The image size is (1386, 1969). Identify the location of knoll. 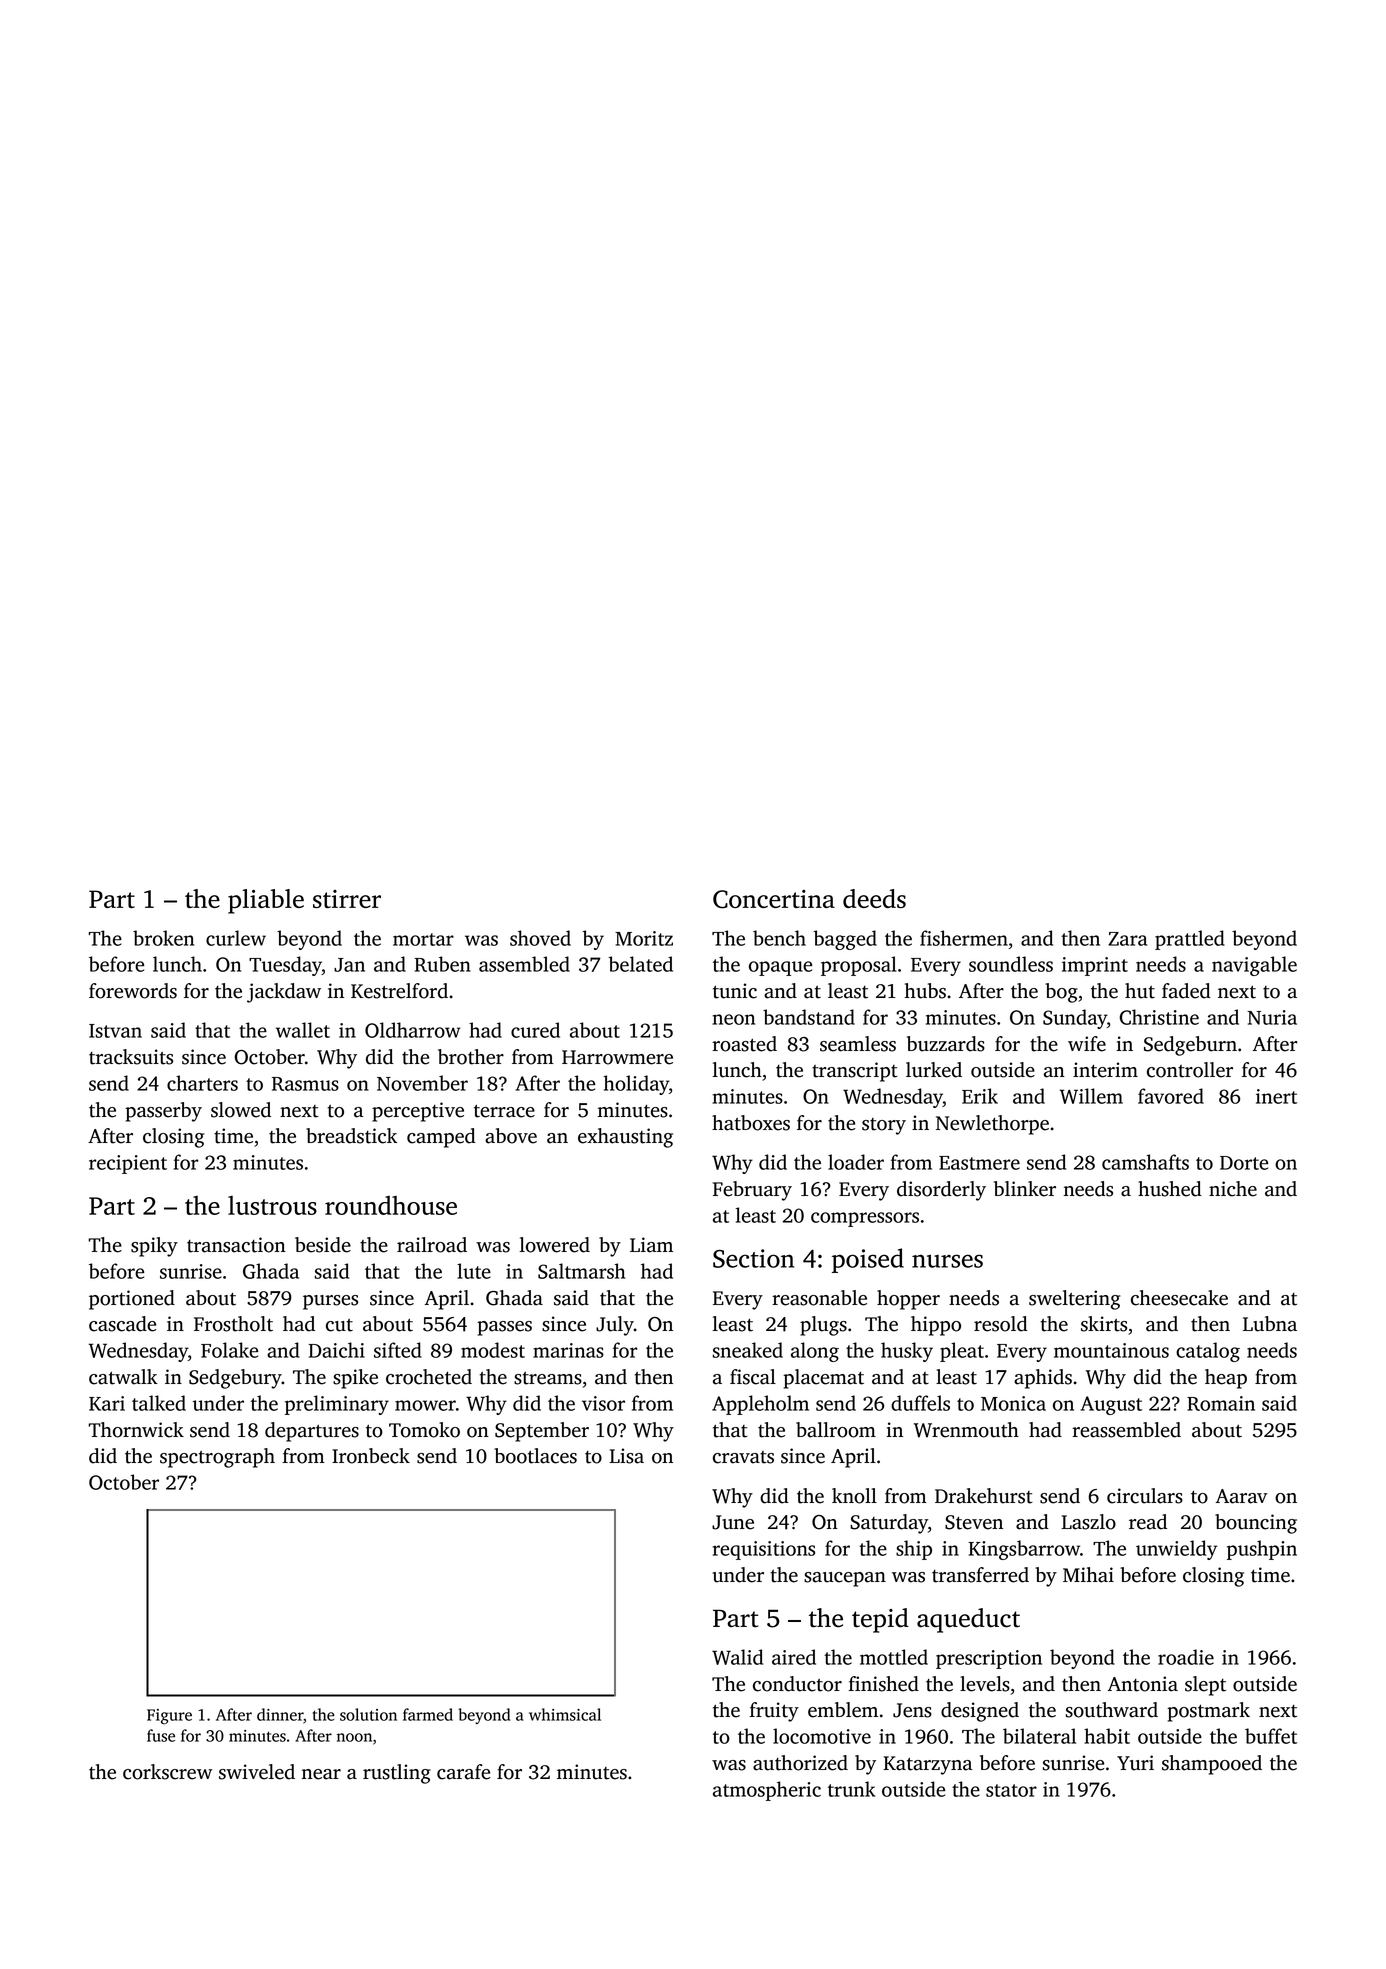
(854, 1496).
